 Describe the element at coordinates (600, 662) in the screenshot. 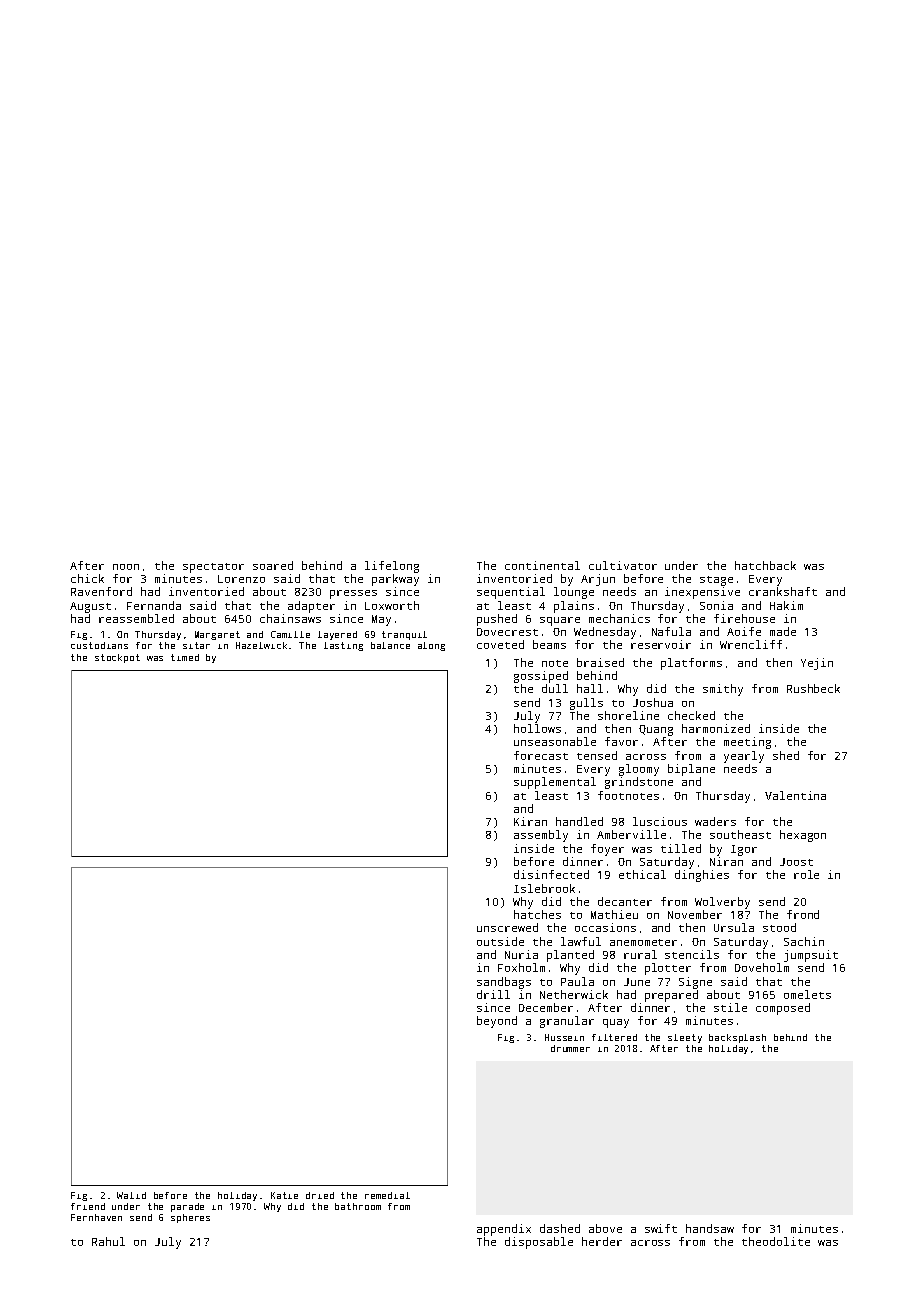

I see `braised` at that location.
